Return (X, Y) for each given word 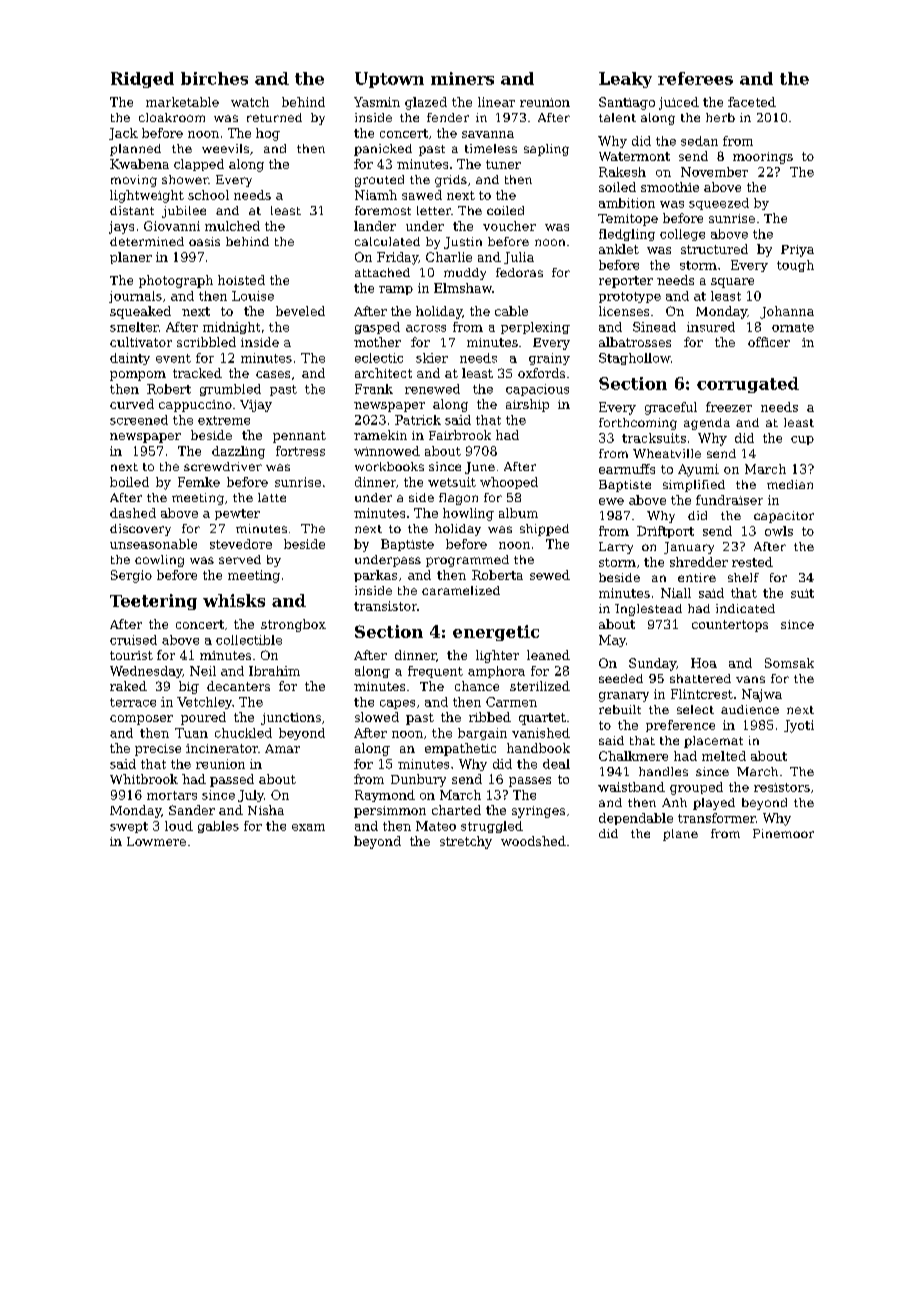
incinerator (222, 748)
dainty (130, 359)
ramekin (380, 435)
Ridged (142, 80)
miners (462, 78)
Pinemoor (783, 833)
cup (802, 440)
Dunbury (418, 780)
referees (695, 78)
